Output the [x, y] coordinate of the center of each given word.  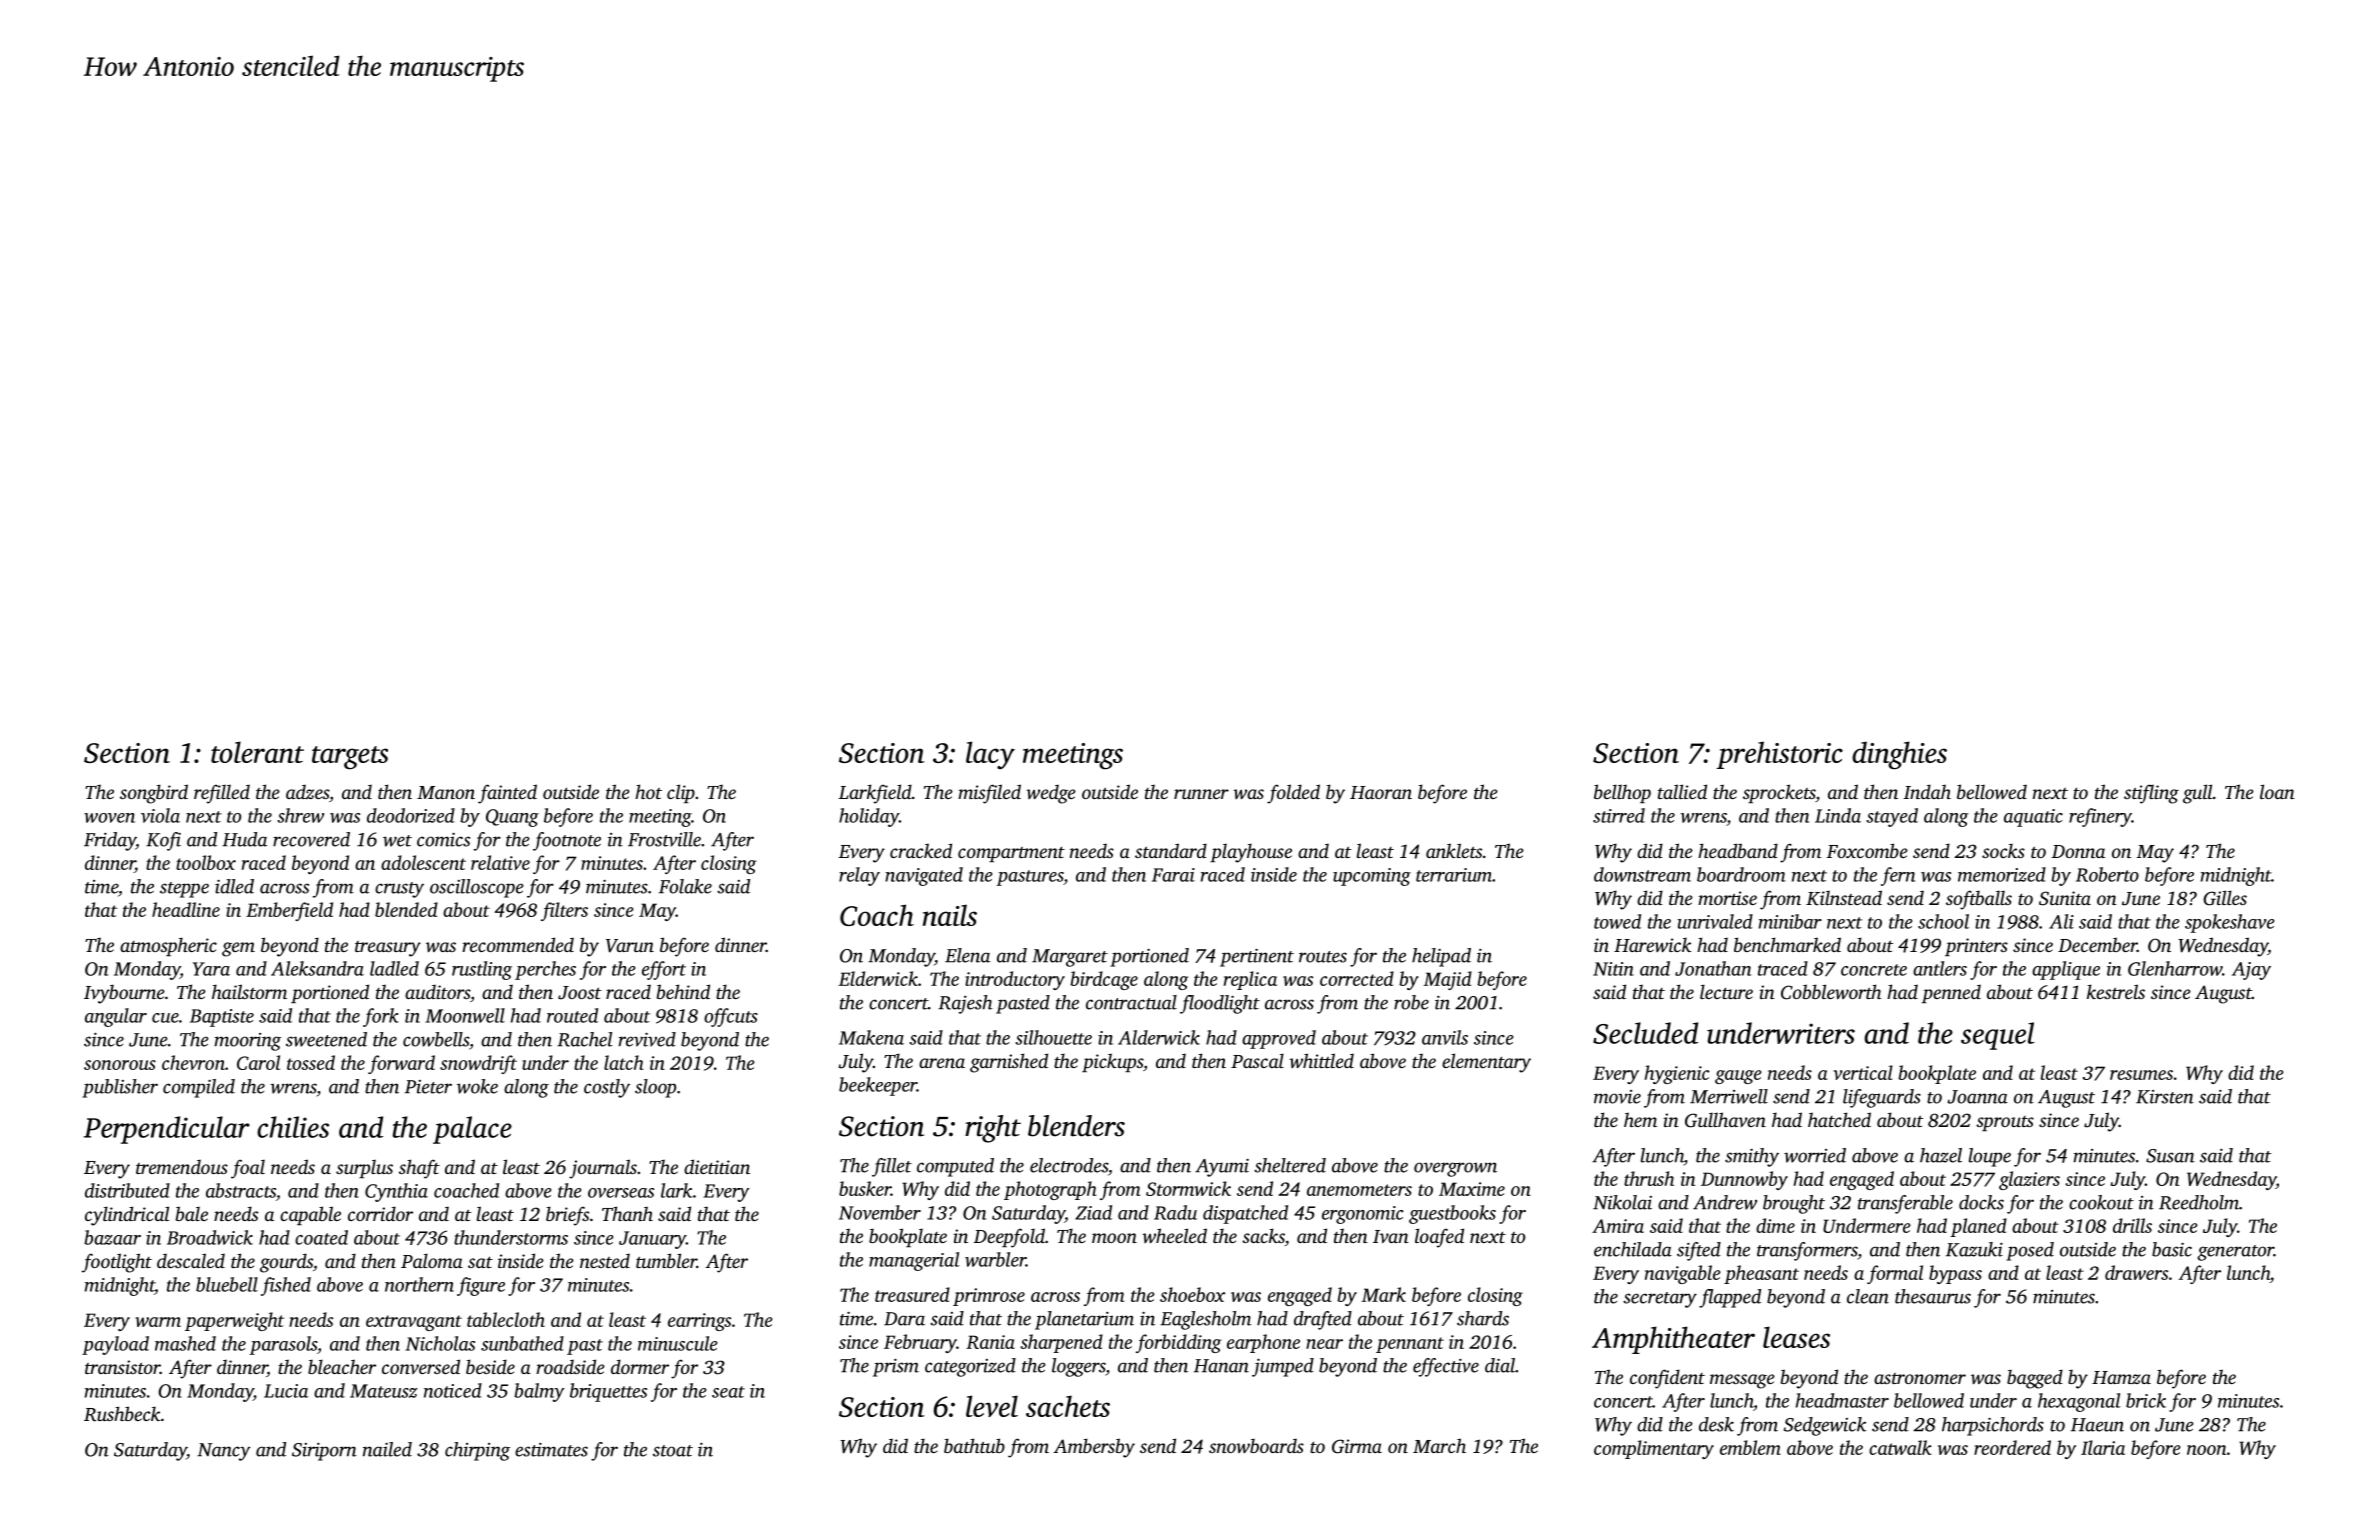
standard [1171, 850]
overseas [621, 1193]
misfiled [989, 794]
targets [350, 758]
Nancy [224, 1452]
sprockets [1779, 793]
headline [186, 909]
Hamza [2121, 1377]
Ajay [2251, 971]
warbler [995, 1259]
